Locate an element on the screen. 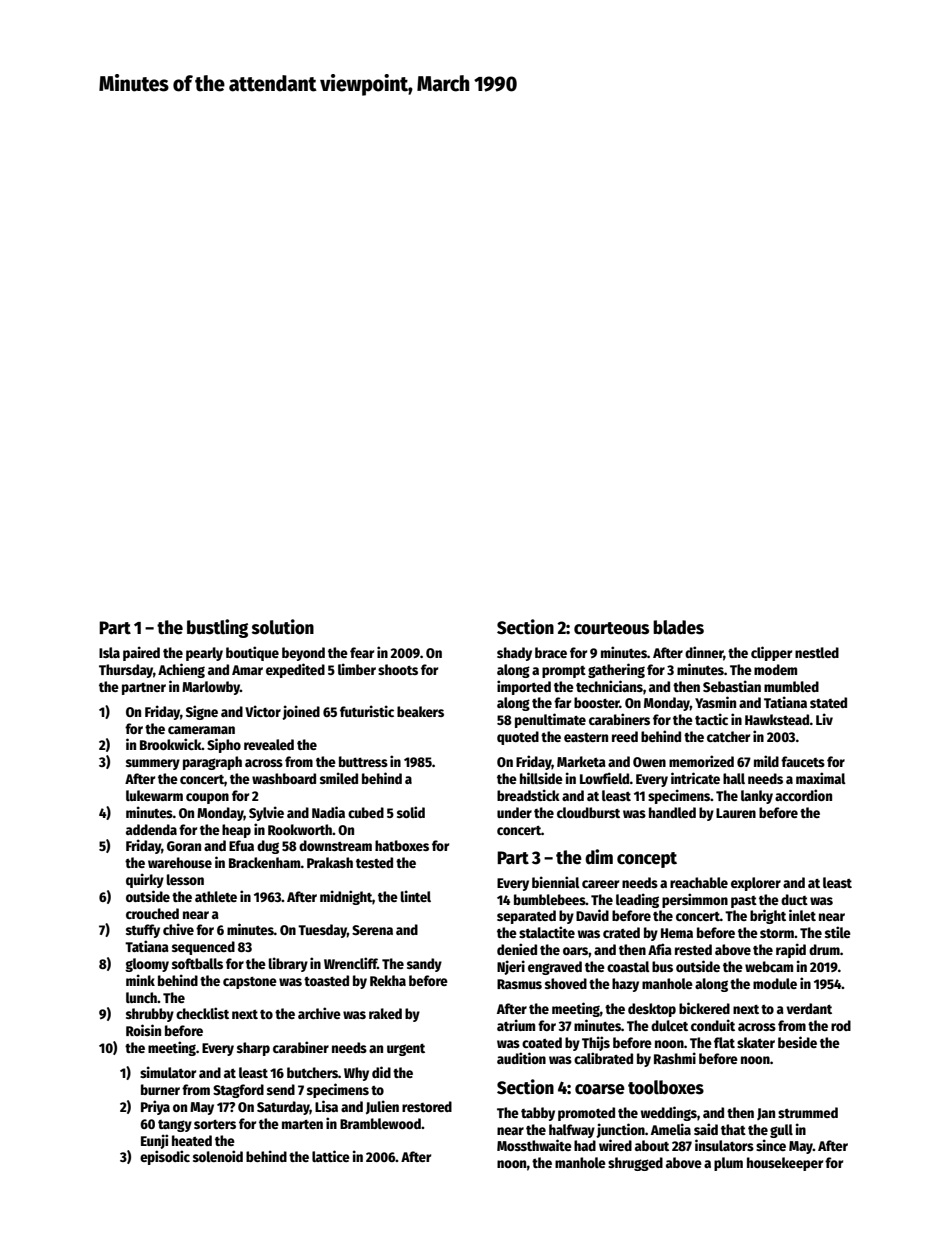  solenoid is located at coordinates (218, 1156).
